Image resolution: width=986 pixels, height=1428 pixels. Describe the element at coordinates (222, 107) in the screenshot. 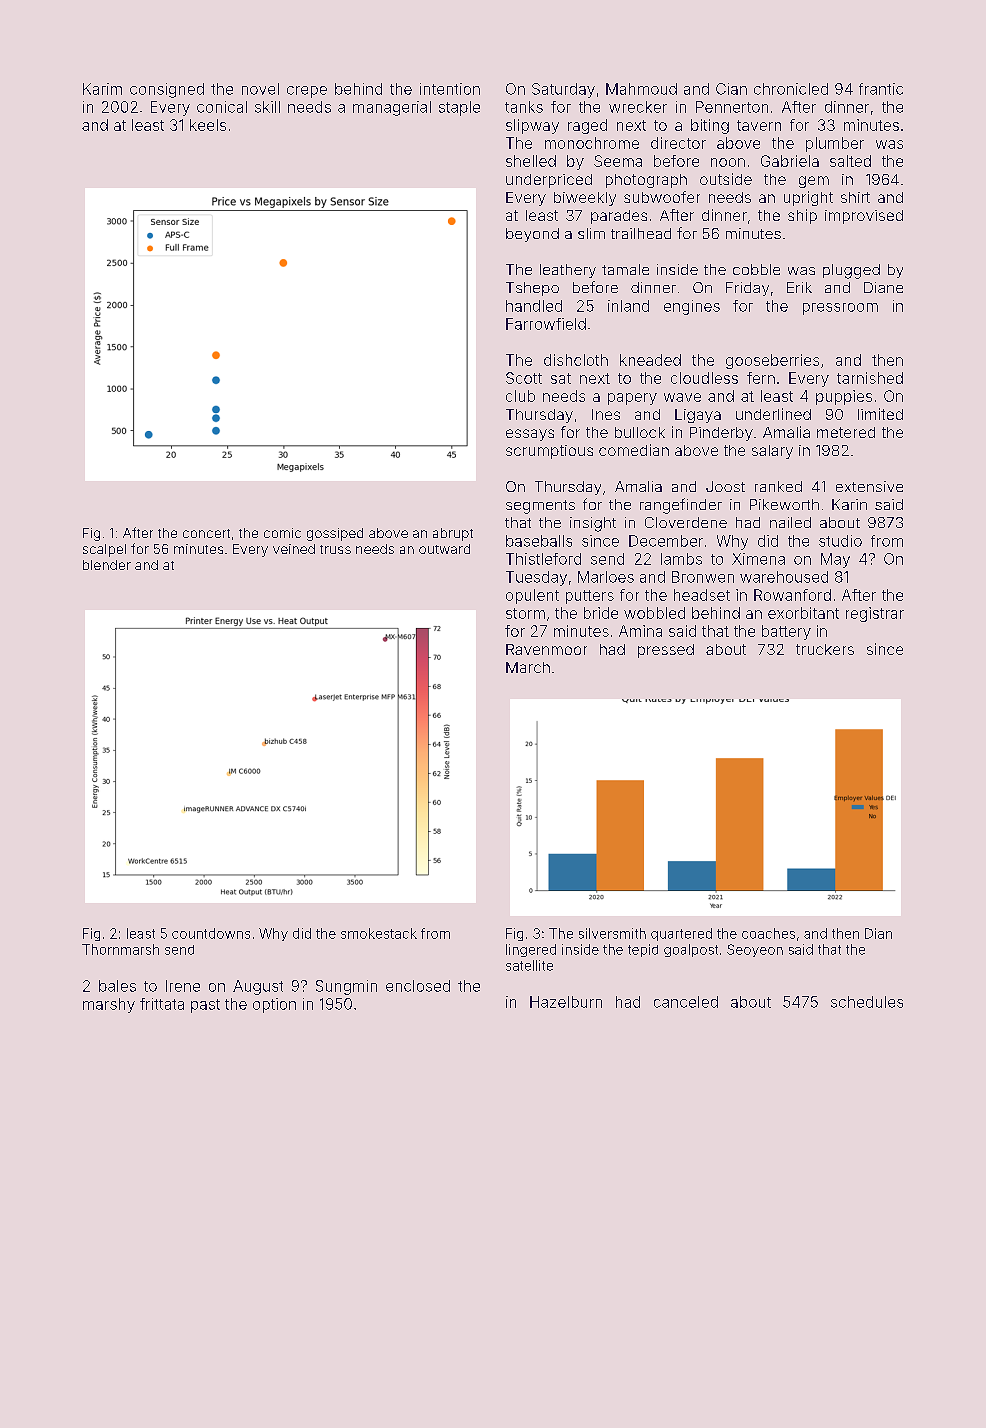

I see `conical` at that location.
